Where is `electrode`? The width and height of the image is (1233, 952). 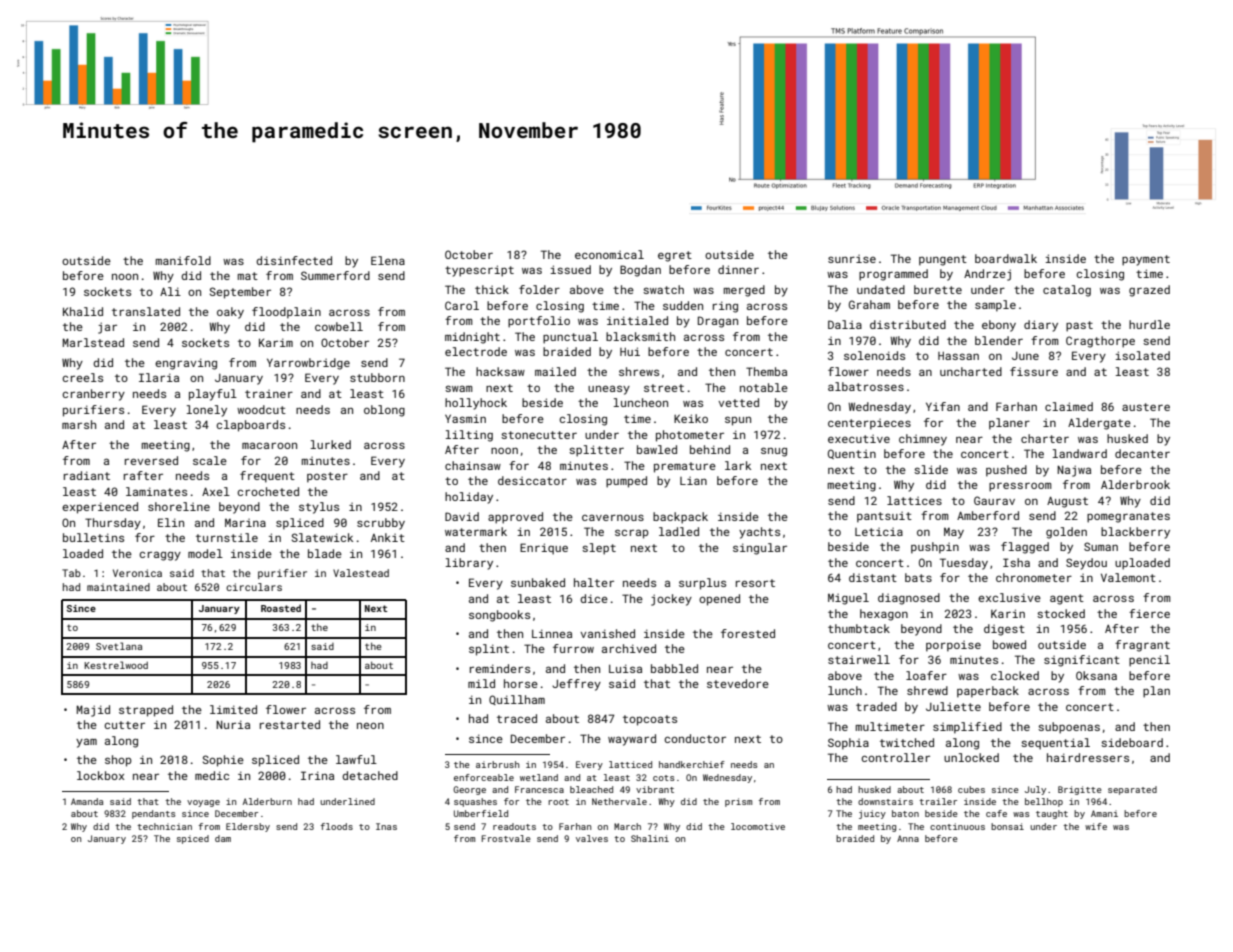
electrode is located at coordinates (476, 351).
